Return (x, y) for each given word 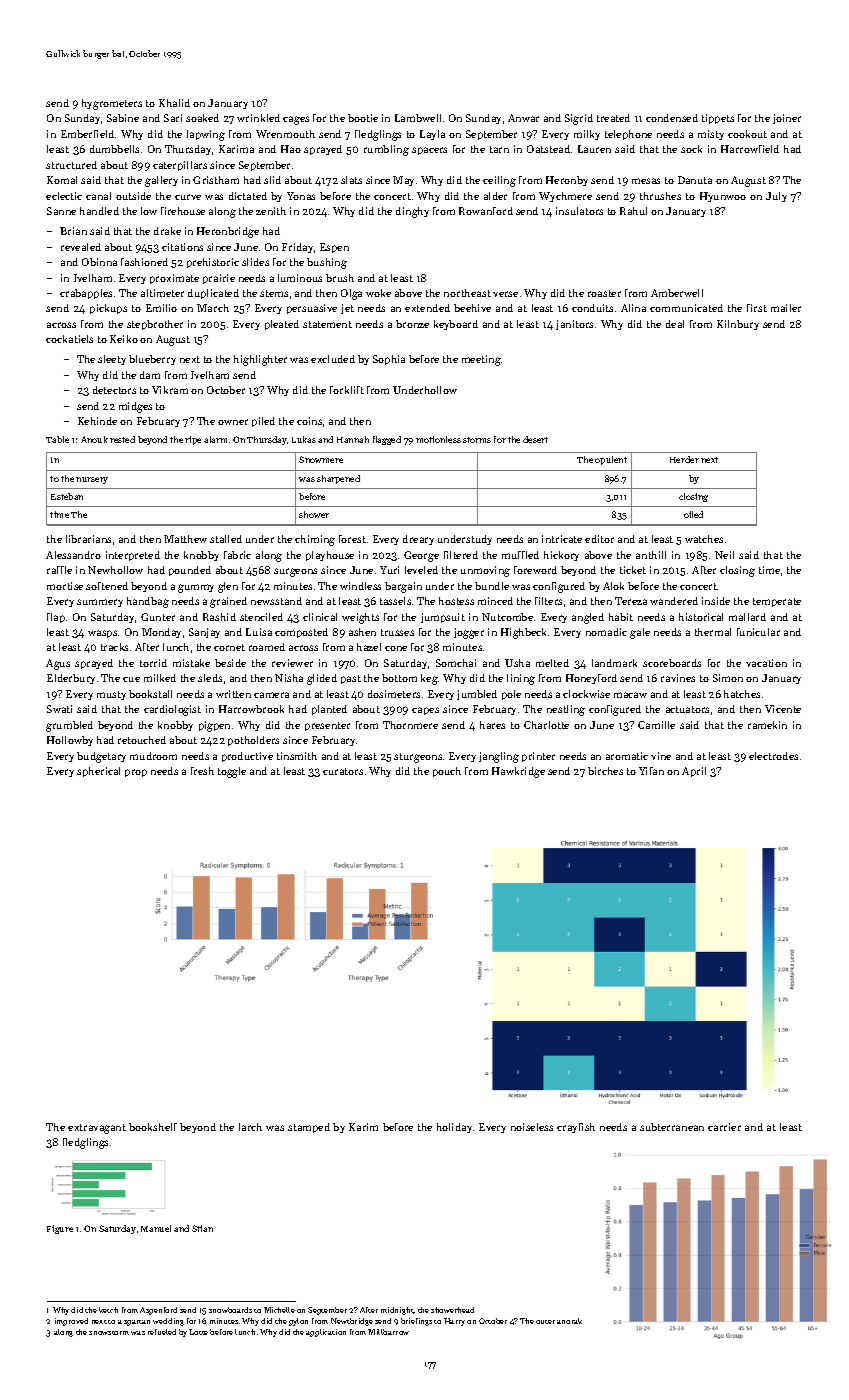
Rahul (633, 211)
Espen (334, 248)
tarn (499, 149)
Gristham (216, 180)
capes (425, 711)
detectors (114, 390)
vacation (766, 663)
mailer (786, 308)
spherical (98, 772)
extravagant (97, 1129)
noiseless (532, 1127)
